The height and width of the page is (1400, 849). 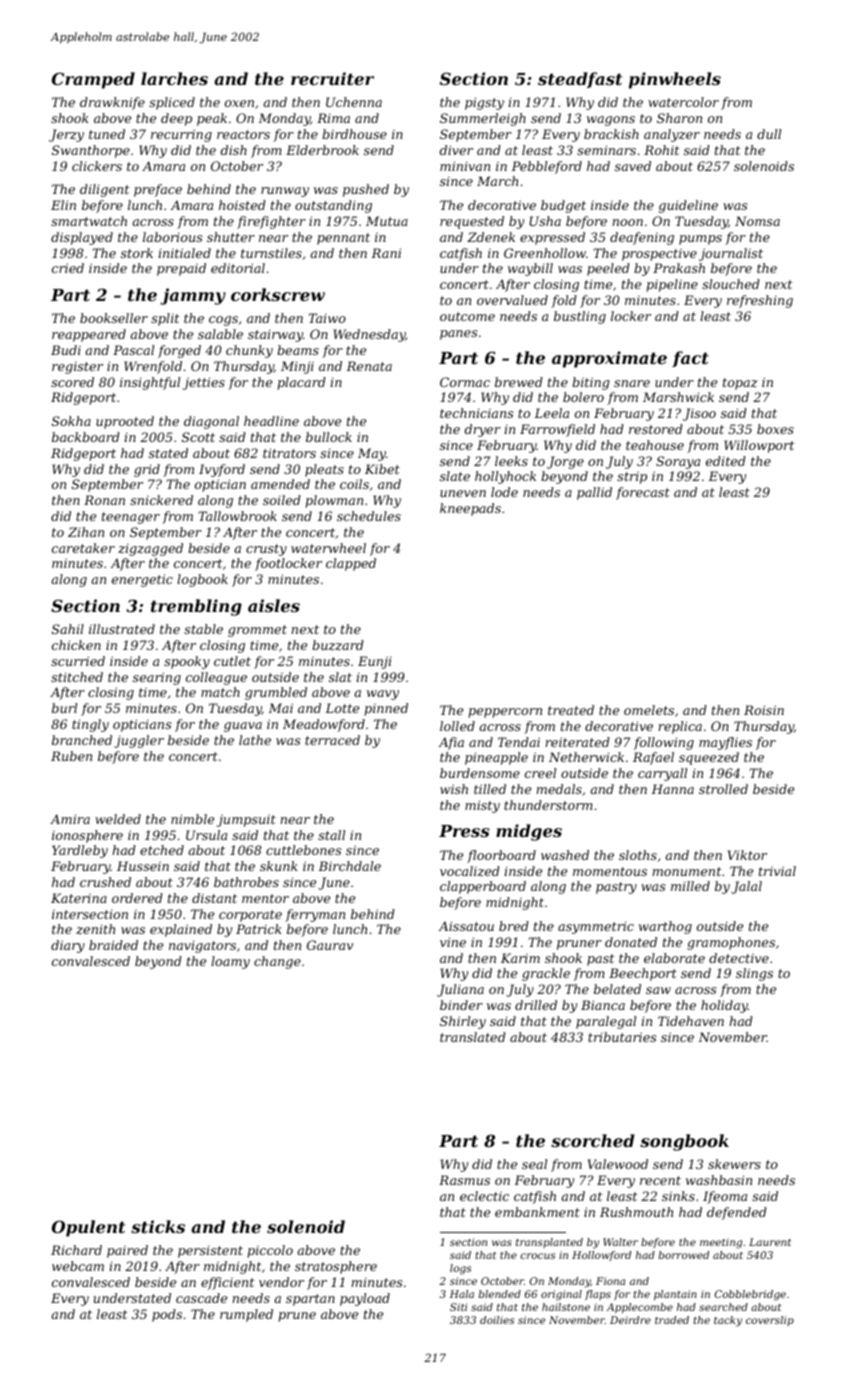 I want to click on Rasmus, so click(x=464, y=1180).
